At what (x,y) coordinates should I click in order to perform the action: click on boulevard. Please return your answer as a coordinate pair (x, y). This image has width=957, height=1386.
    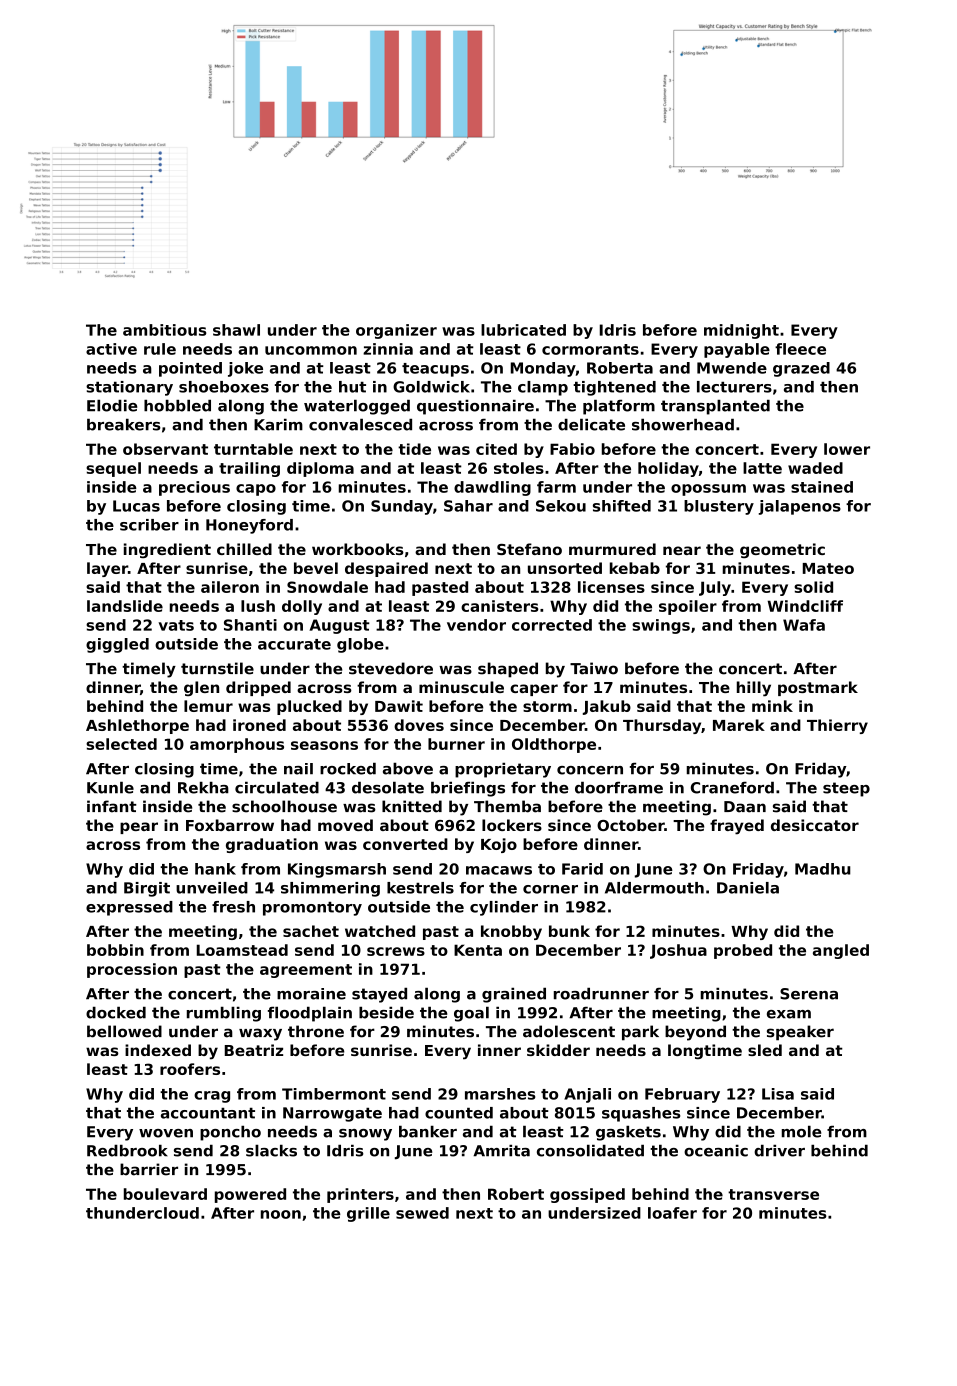
    Looking at the image, I should click on (165, 1194).
